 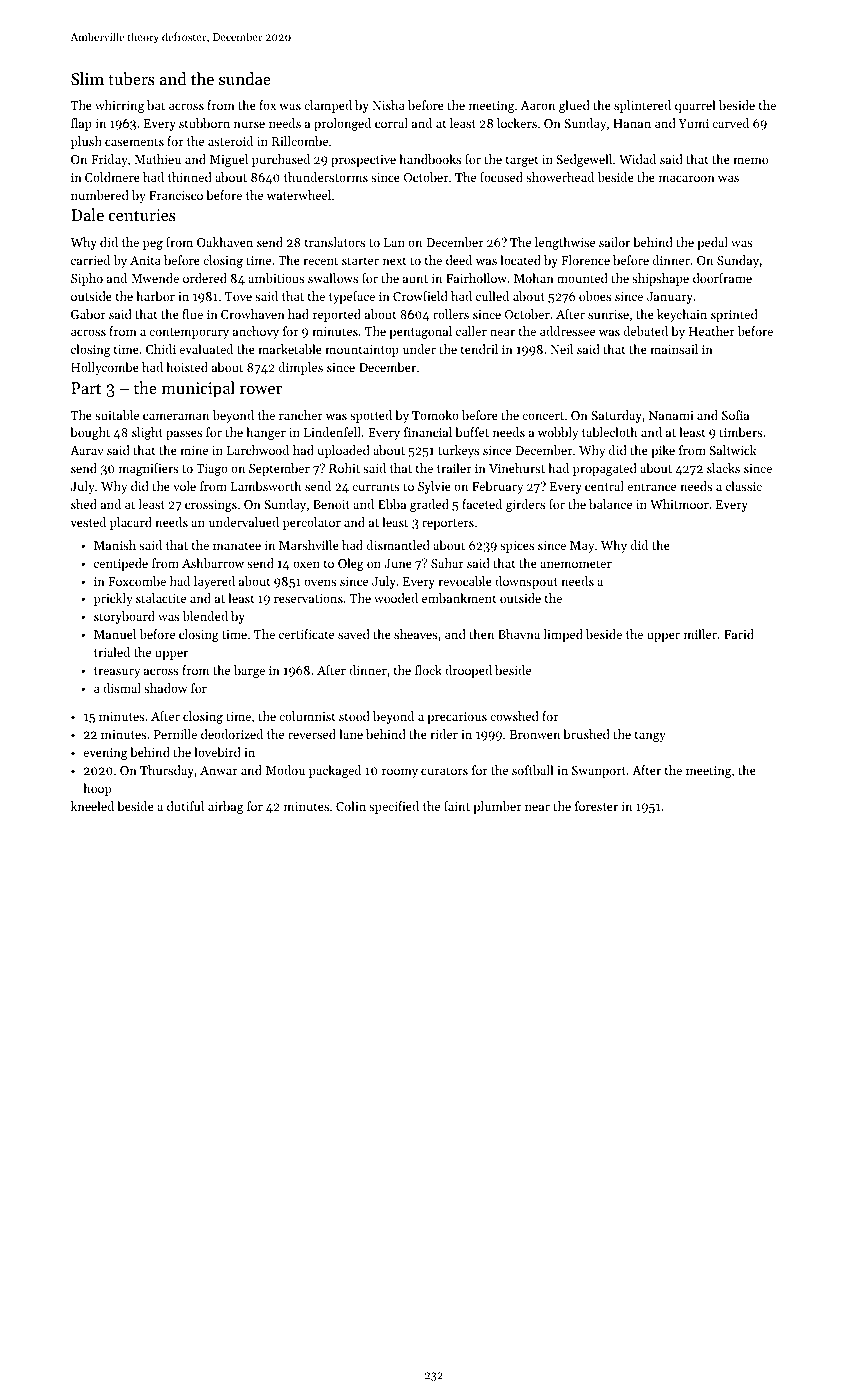 What do you see at coordinates (185, 806) in the image?
I see `dutiful` at bounding box center [185, 806].
